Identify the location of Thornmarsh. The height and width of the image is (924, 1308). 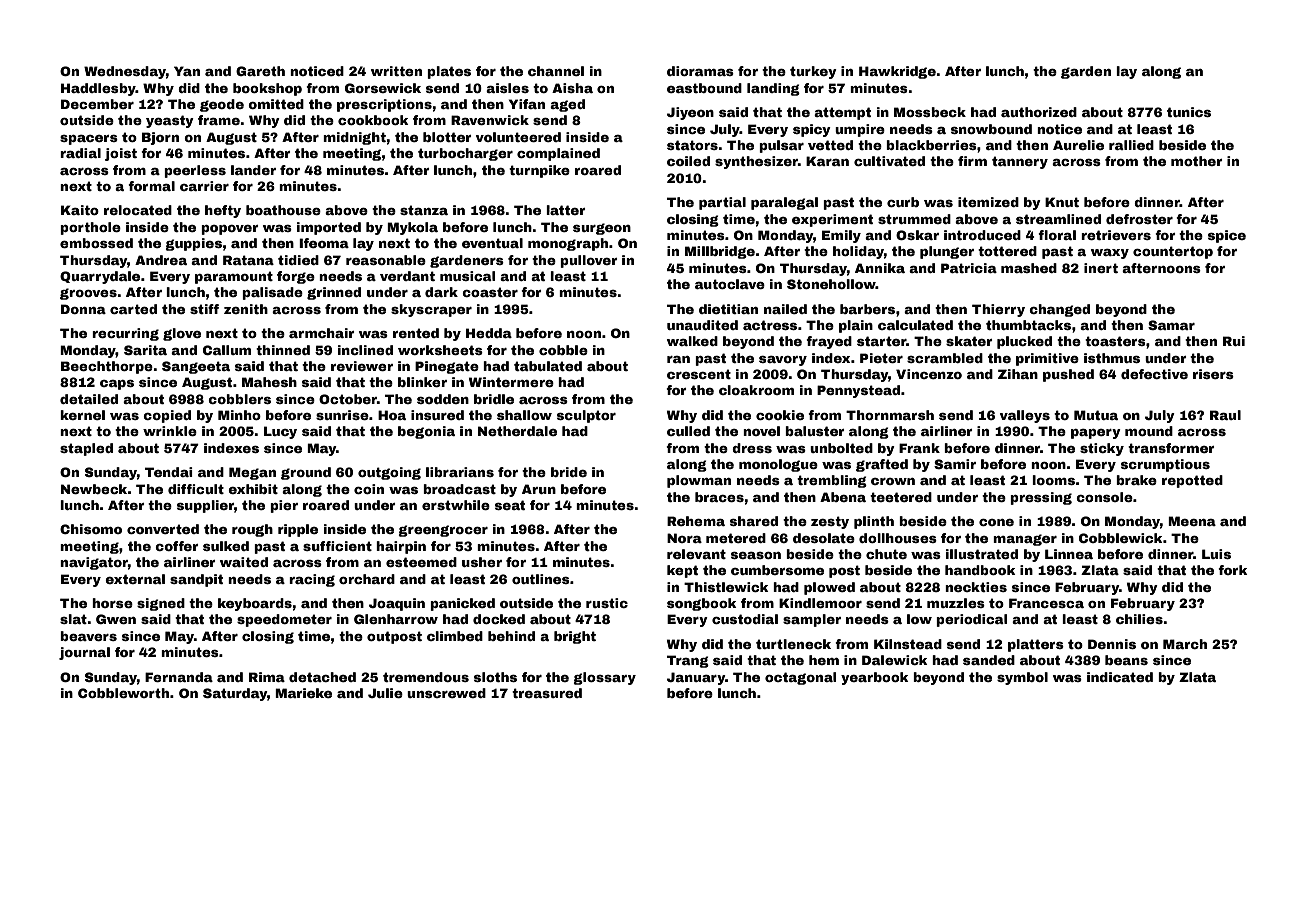
(890, 415).
